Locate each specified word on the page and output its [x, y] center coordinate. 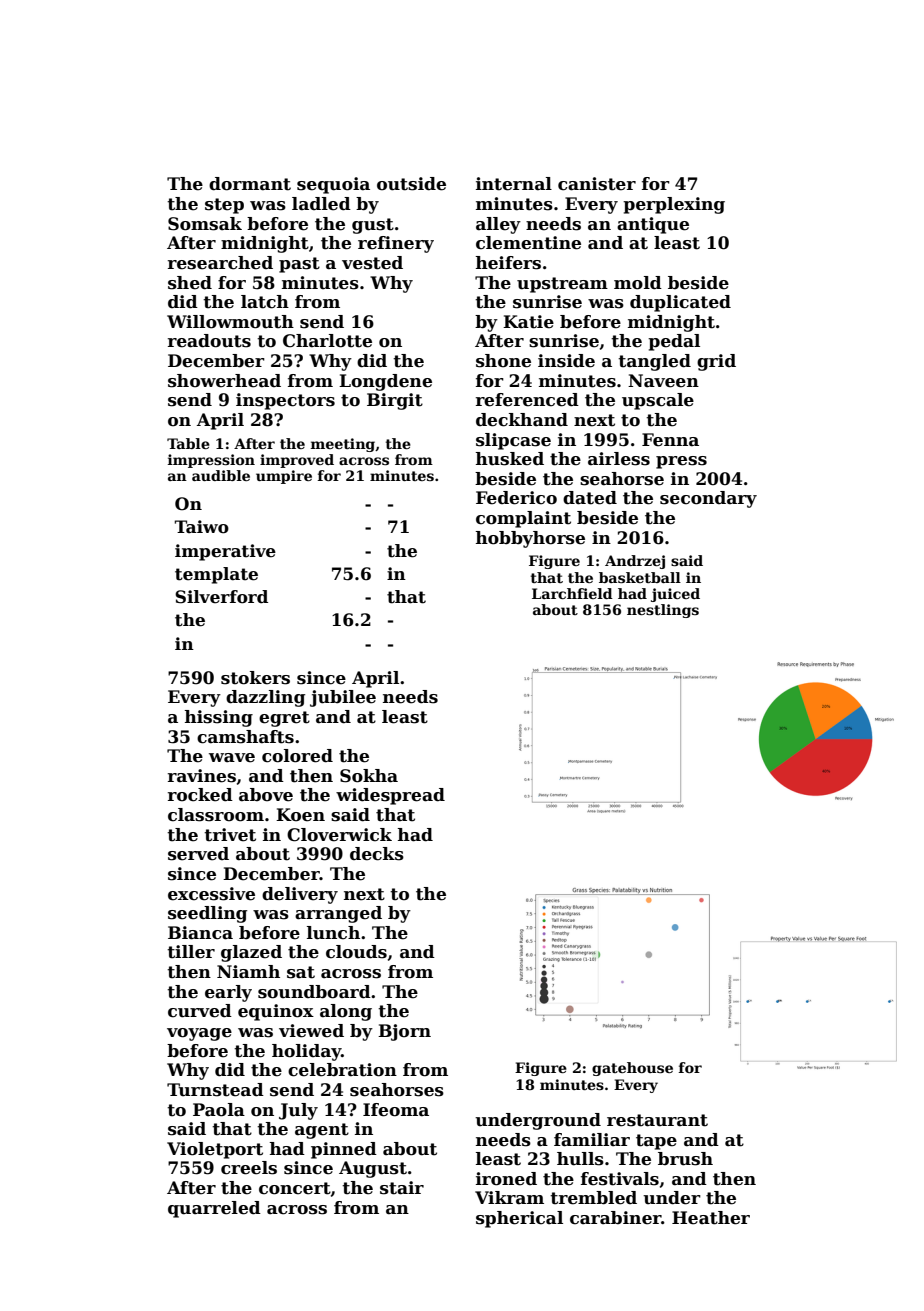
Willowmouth [230, 322]
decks [377, 854]
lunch [333, 933]
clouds [356, 952]
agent [322, 1131]
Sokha [369, 776]
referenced [527, 400]
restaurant [657, 1120]
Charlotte [327, 341]
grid [716, 362]
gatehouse [632, 1069]
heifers [508, 263]
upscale [658, 401]
